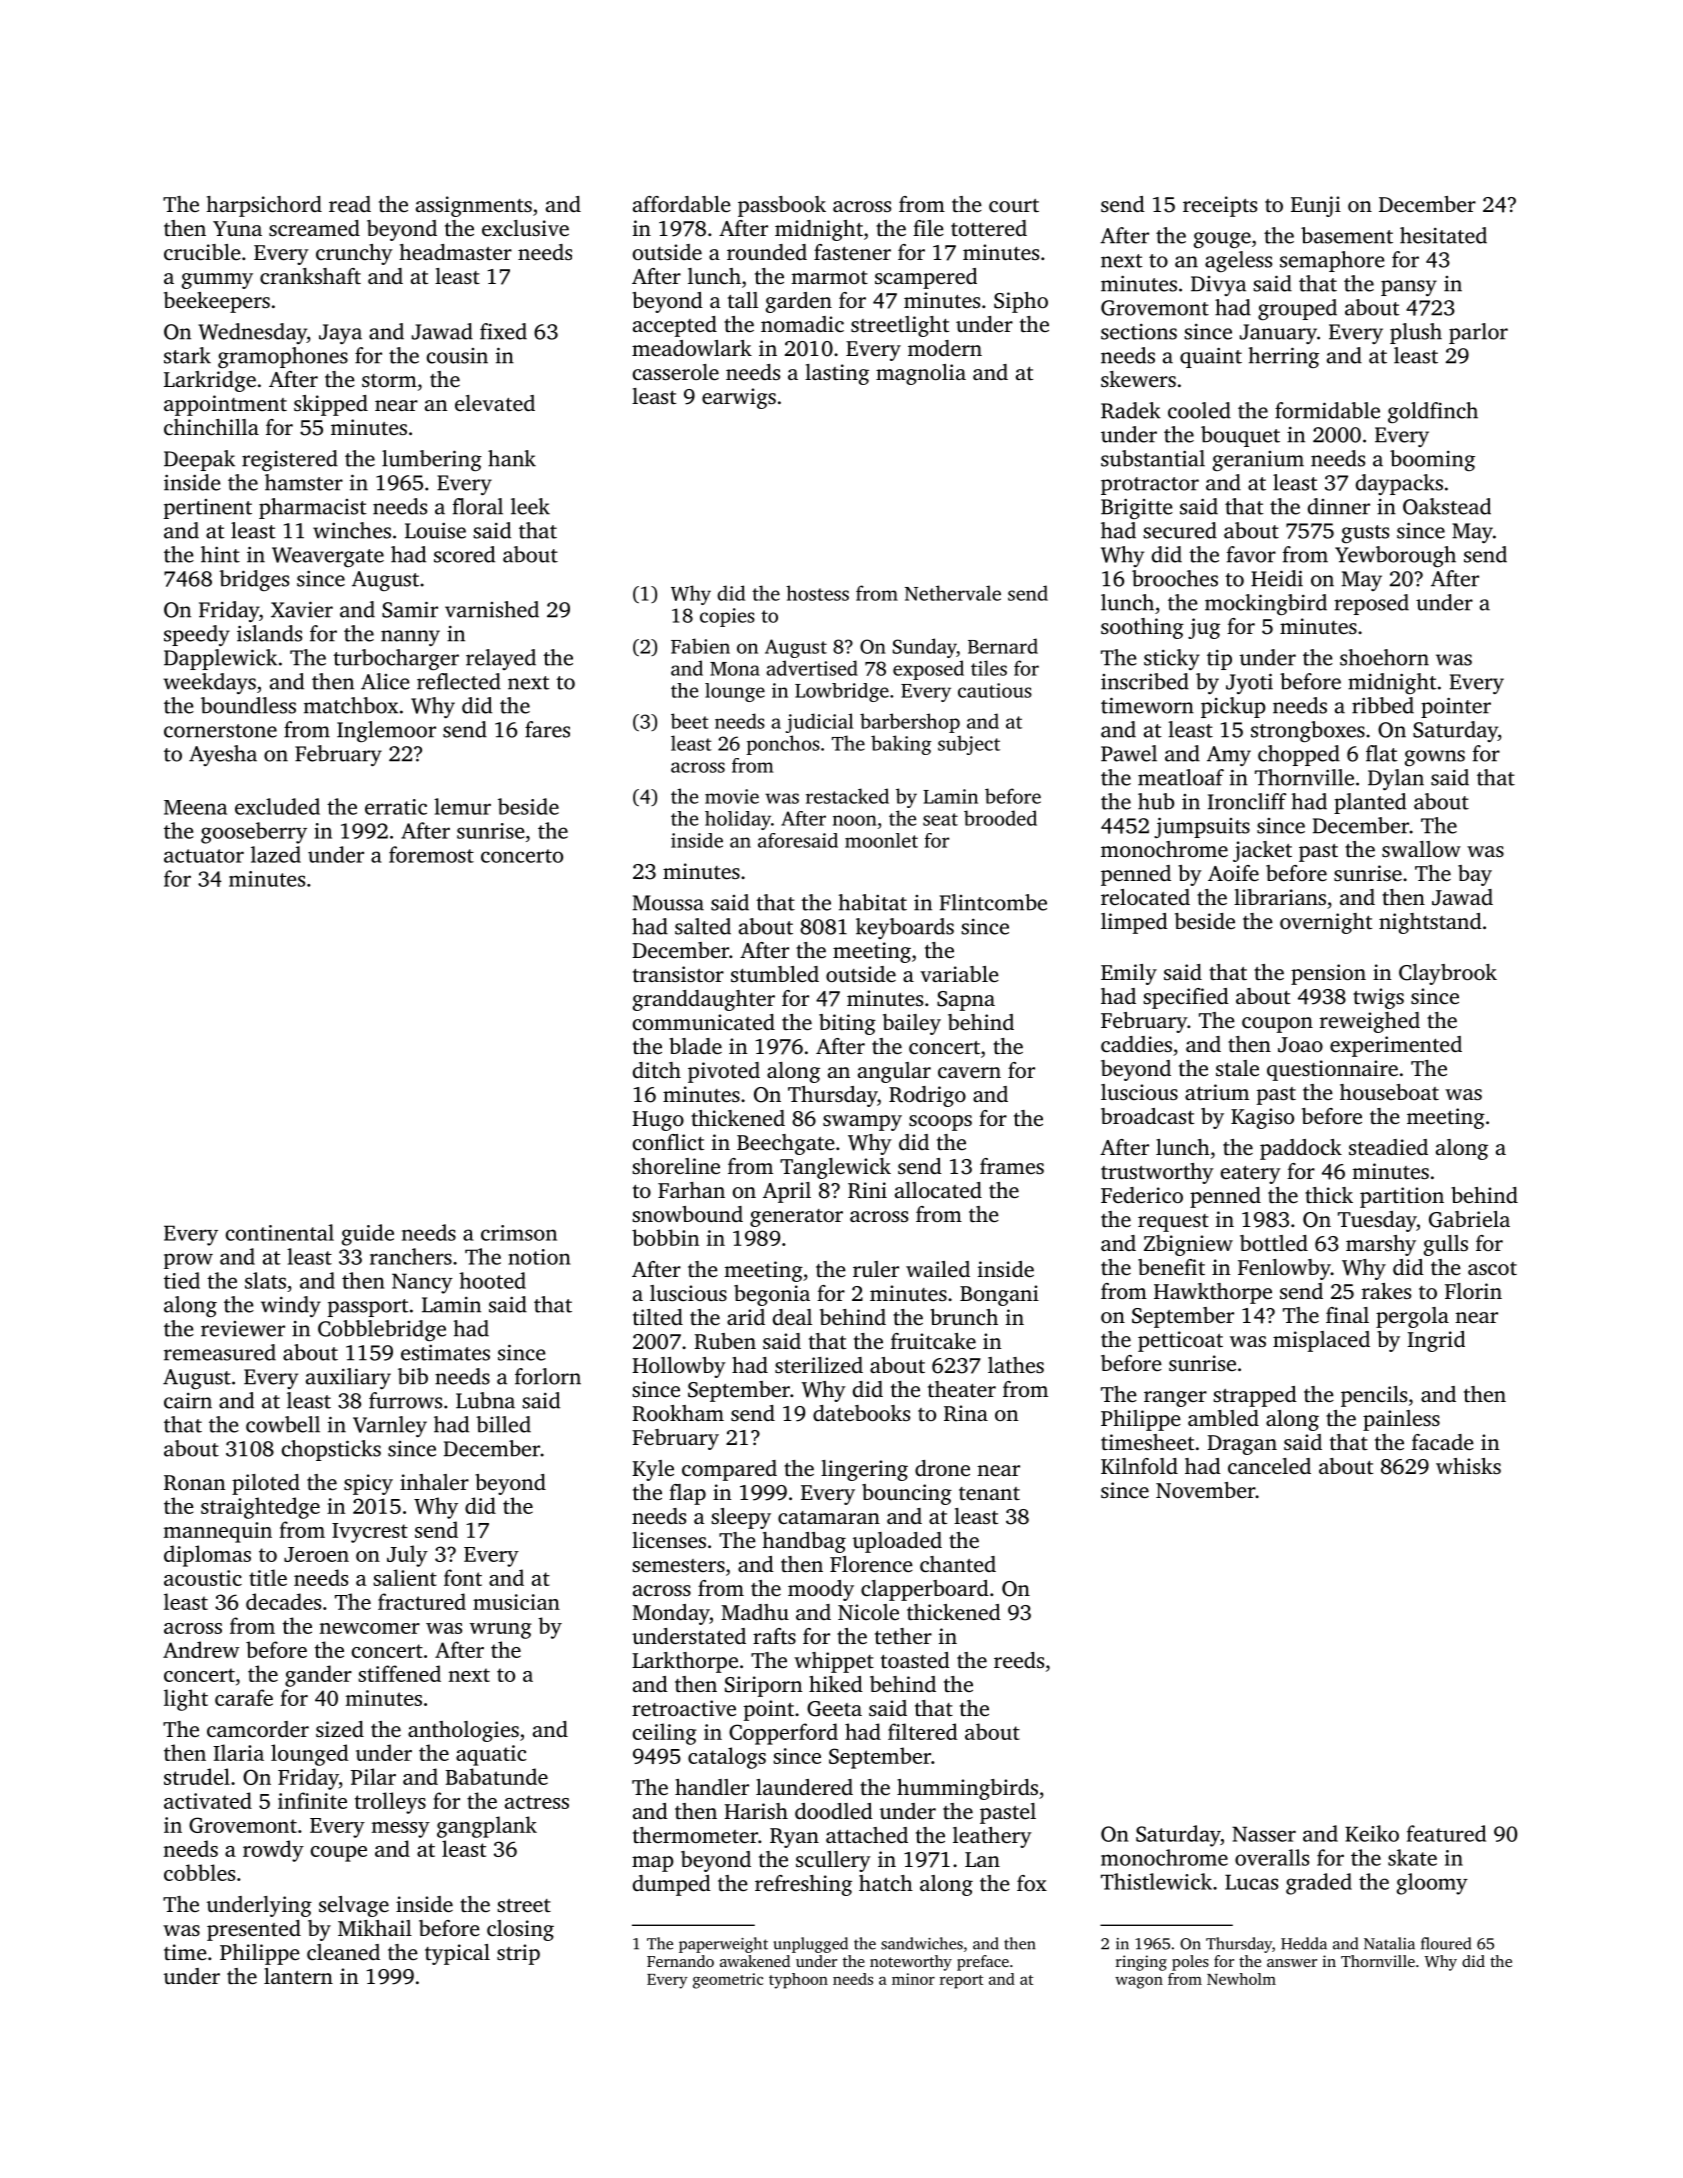  What do you see at coordinates (457, 1954) in the image?
I see `typical` at bounding box center [457, 1954].
